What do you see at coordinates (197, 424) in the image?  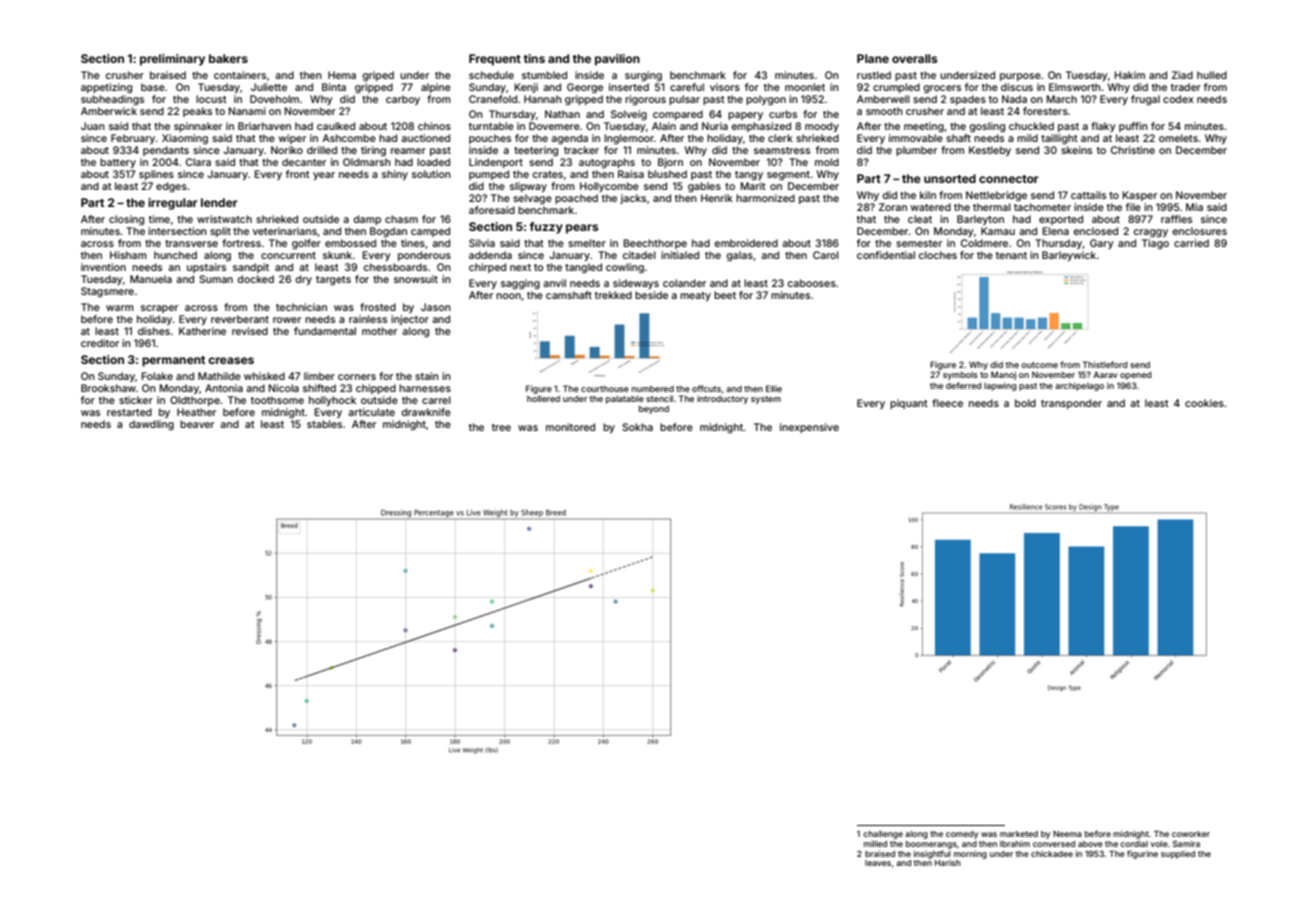 I see `beaver` at bounding box center [197, 424].
